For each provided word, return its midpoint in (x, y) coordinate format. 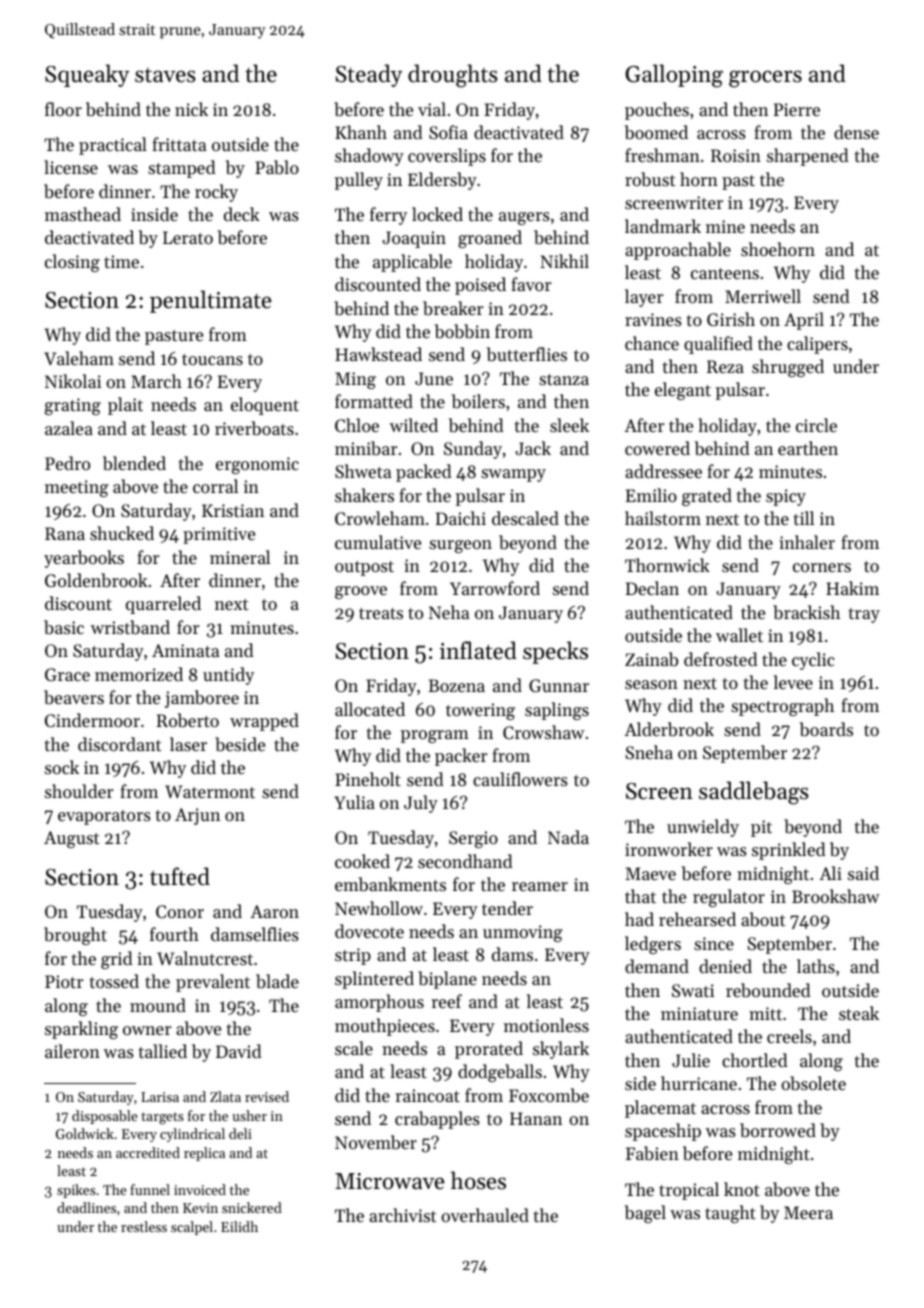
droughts (453, 76)
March (156, 381)
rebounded (768, 990)
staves (165, 75)
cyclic (813, 661)
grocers (765, 79)
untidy (228, 676)
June (434, 378)
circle (816, 425)
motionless (546, 1025)
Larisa (160, 1097)
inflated (478, 650)
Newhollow (379, 908)
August (71, 839)
